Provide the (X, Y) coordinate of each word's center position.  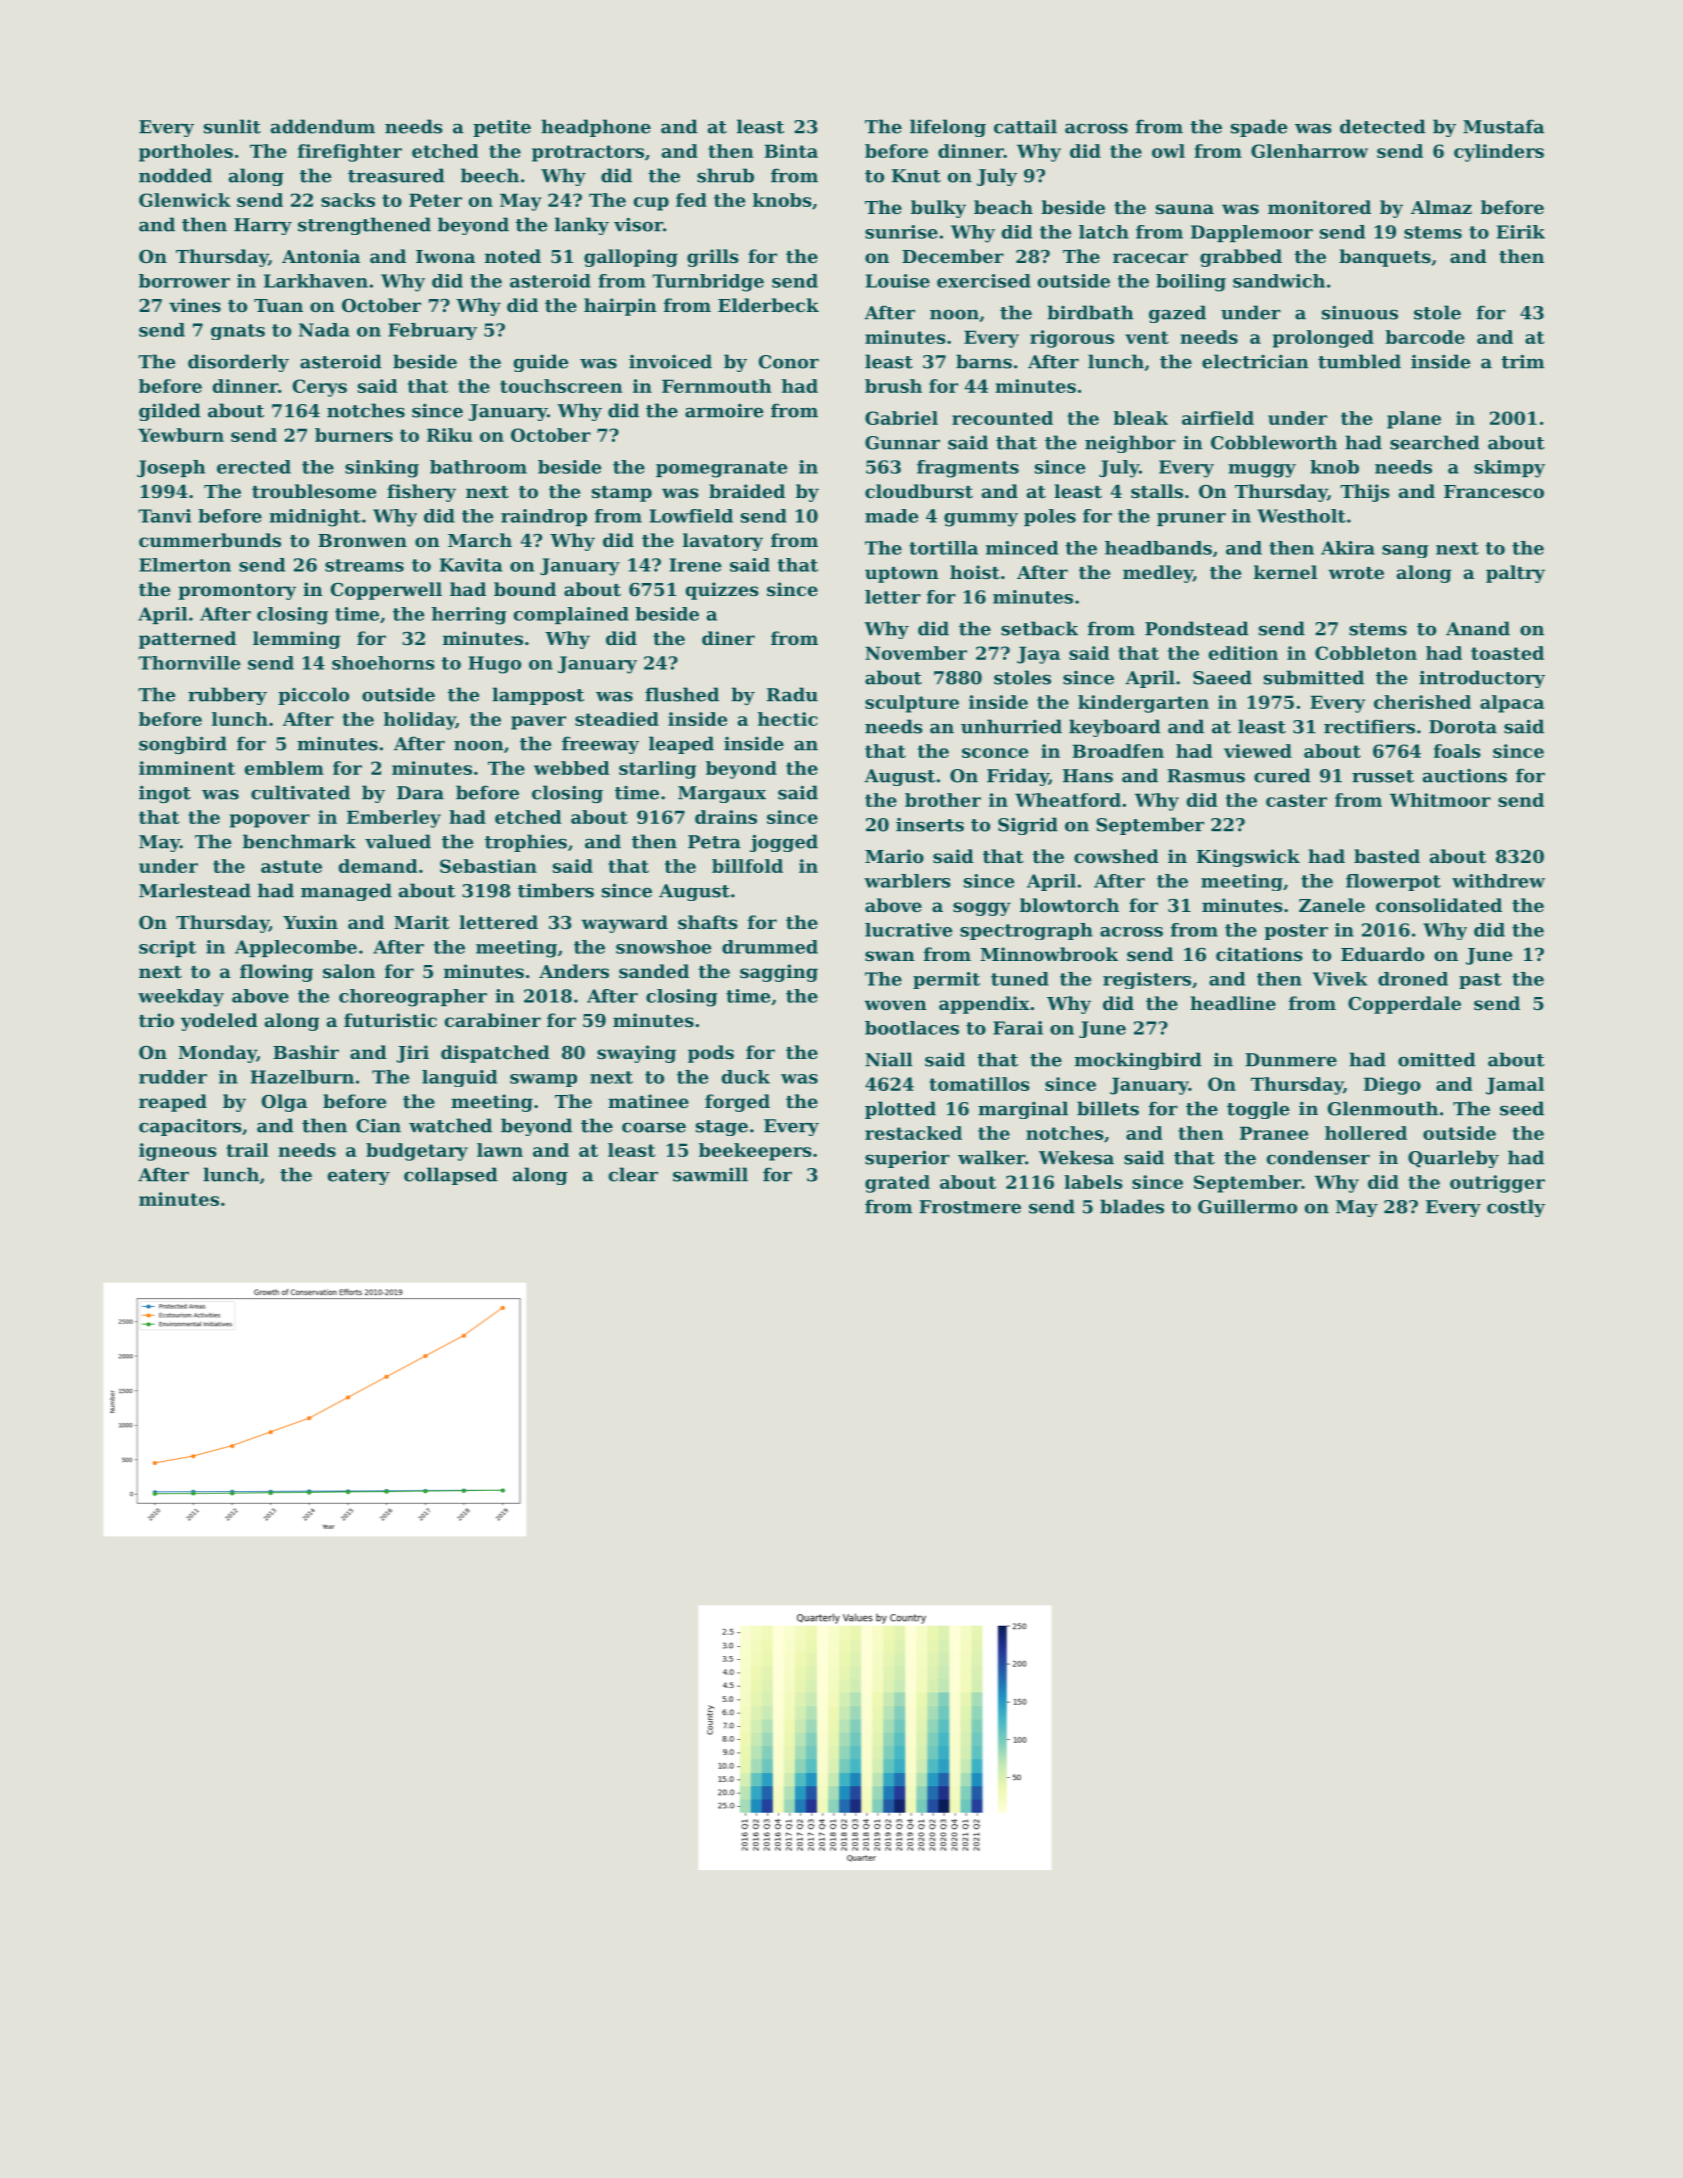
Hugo (495, 665)
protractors (588, 153)
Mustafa (1503, 126)
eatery (359, 1177)
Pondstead (1197, 628)
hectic (788, 719)
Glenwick (185, 200)
